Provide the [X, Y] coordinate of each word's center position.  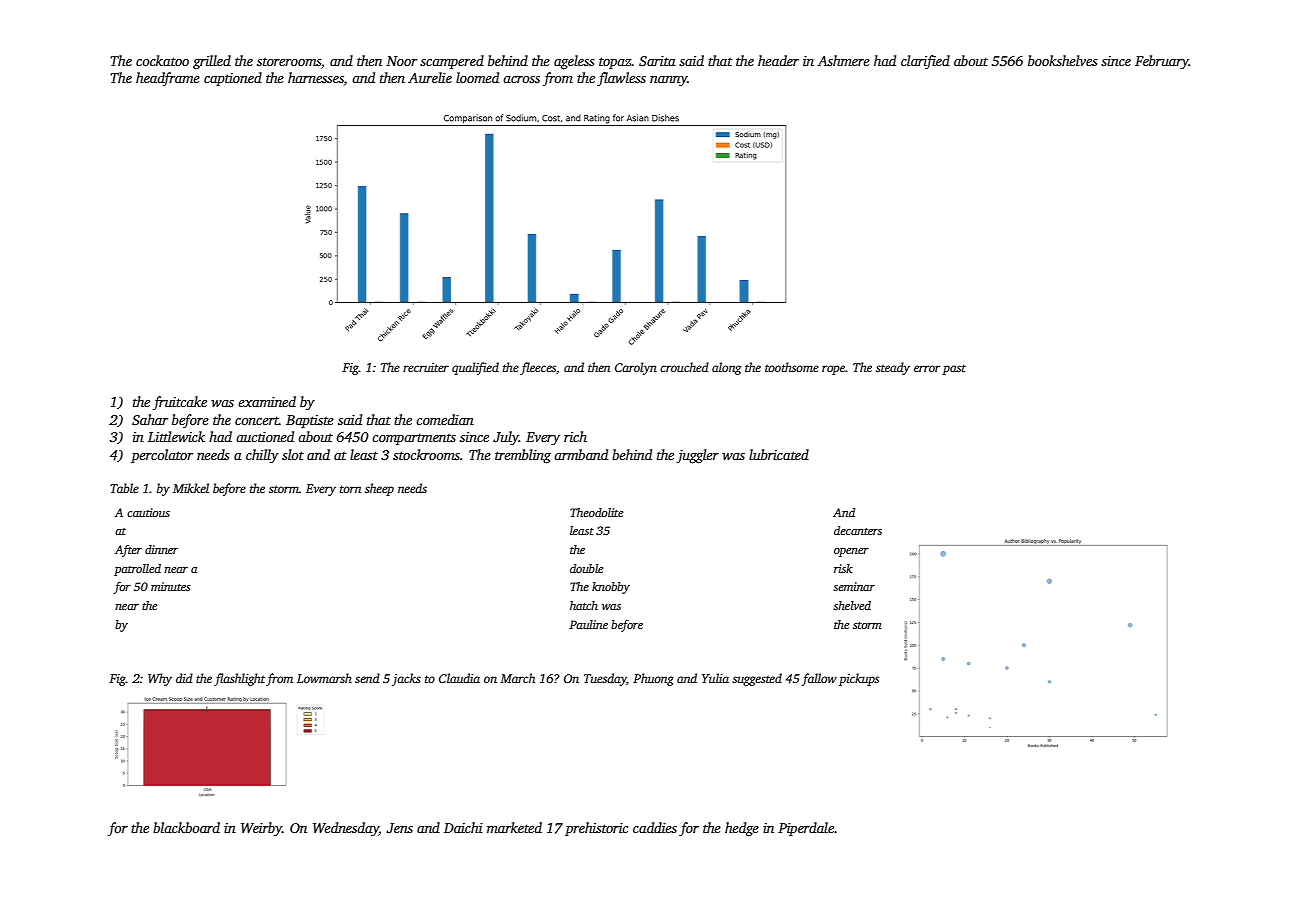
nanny [669, 81]
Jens [399, 828]
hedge [742, 829]
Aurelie [430, 77]
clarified [925, 62]
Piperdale [806, 829]
